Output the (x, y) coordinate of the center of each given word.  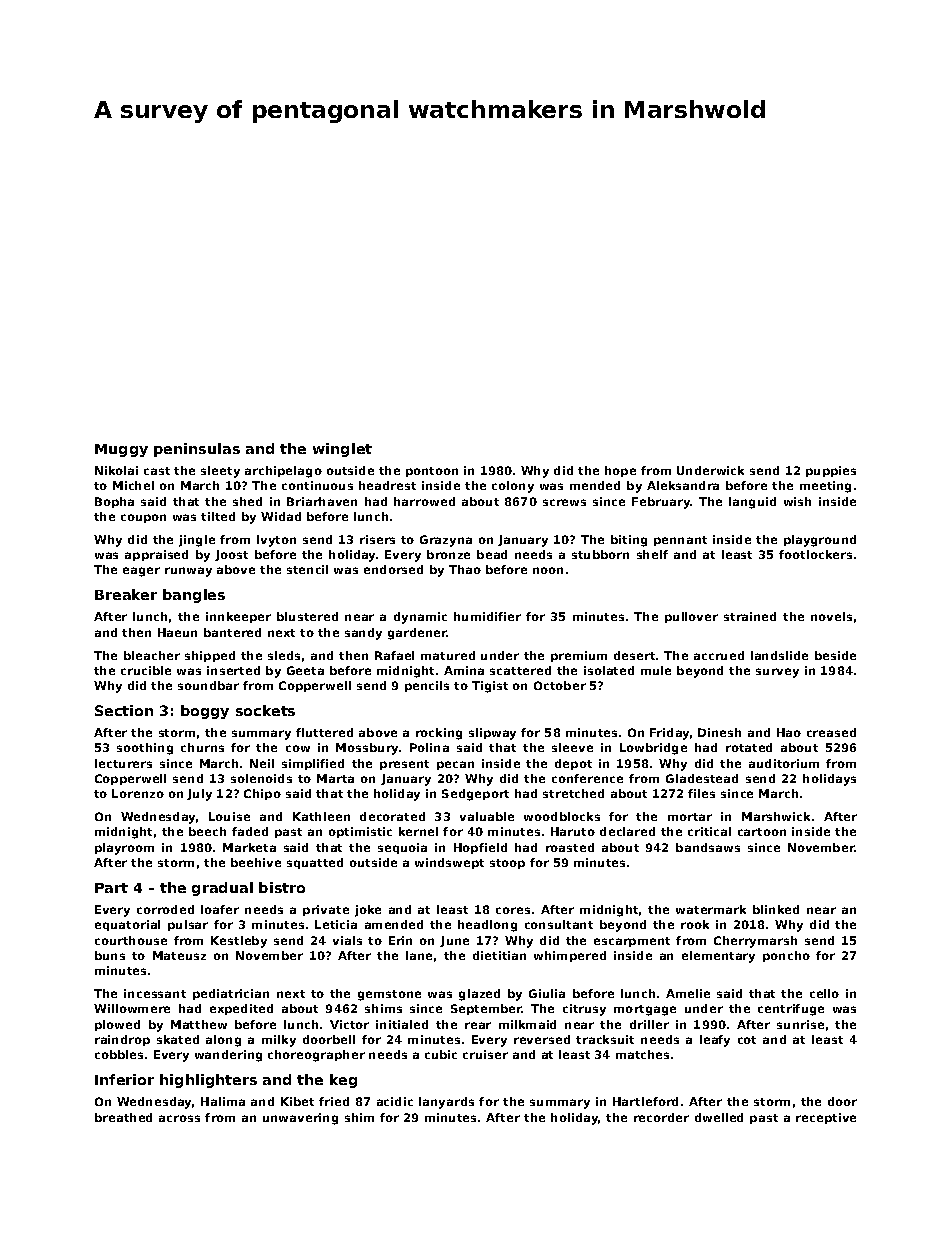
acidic (395, 1101)
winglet (342, 450)
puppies (831, 471)
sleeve (572, 747)
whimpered (570, 956)
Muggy (121, 450)
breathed (123, 1117)
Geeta (305, 670)
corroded (165, 909)
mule (656, 670)
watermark (711, 909)
